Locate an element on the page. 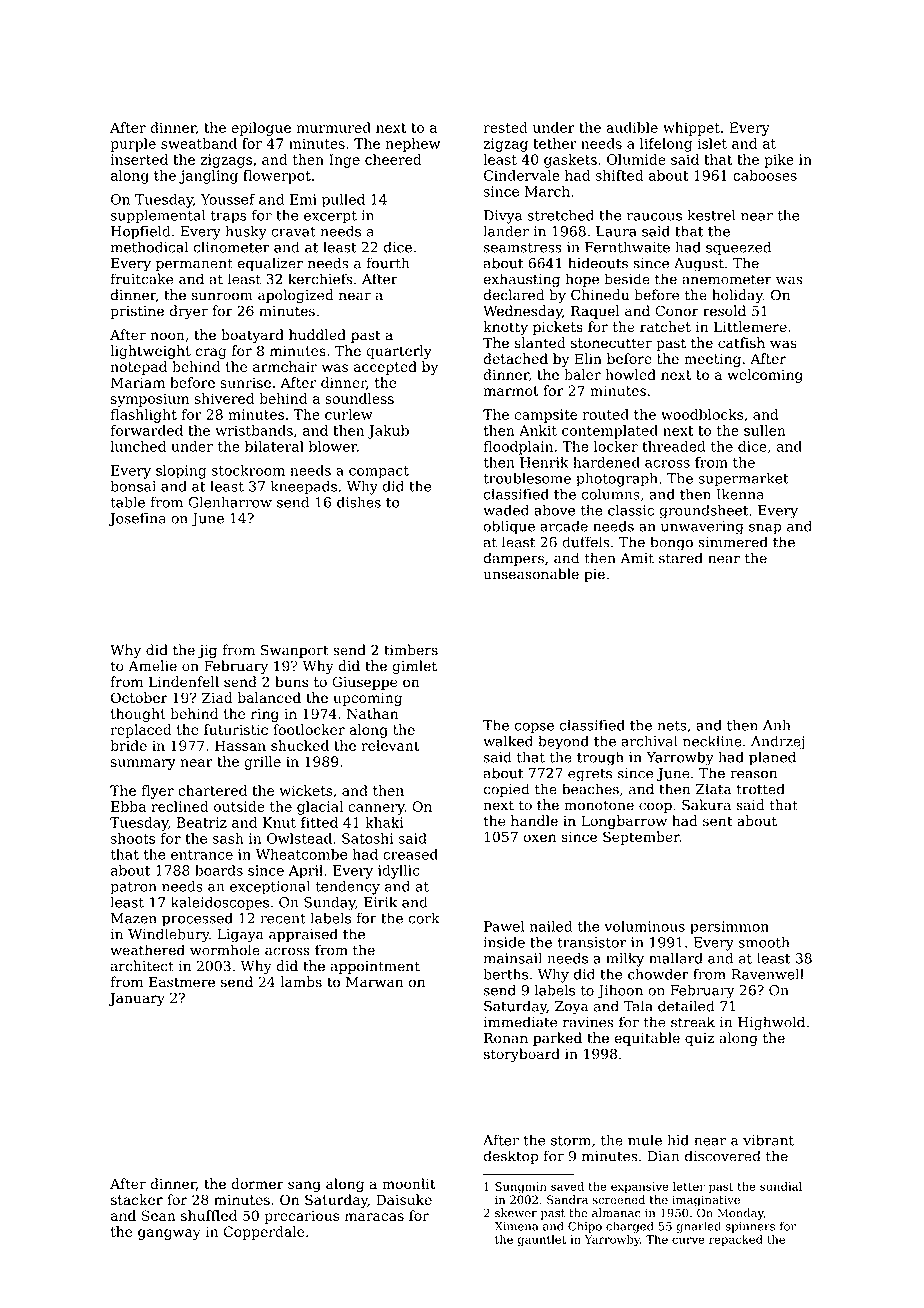 This document has height=1308, width=924. tendency is located at coordinates (347, 887).
